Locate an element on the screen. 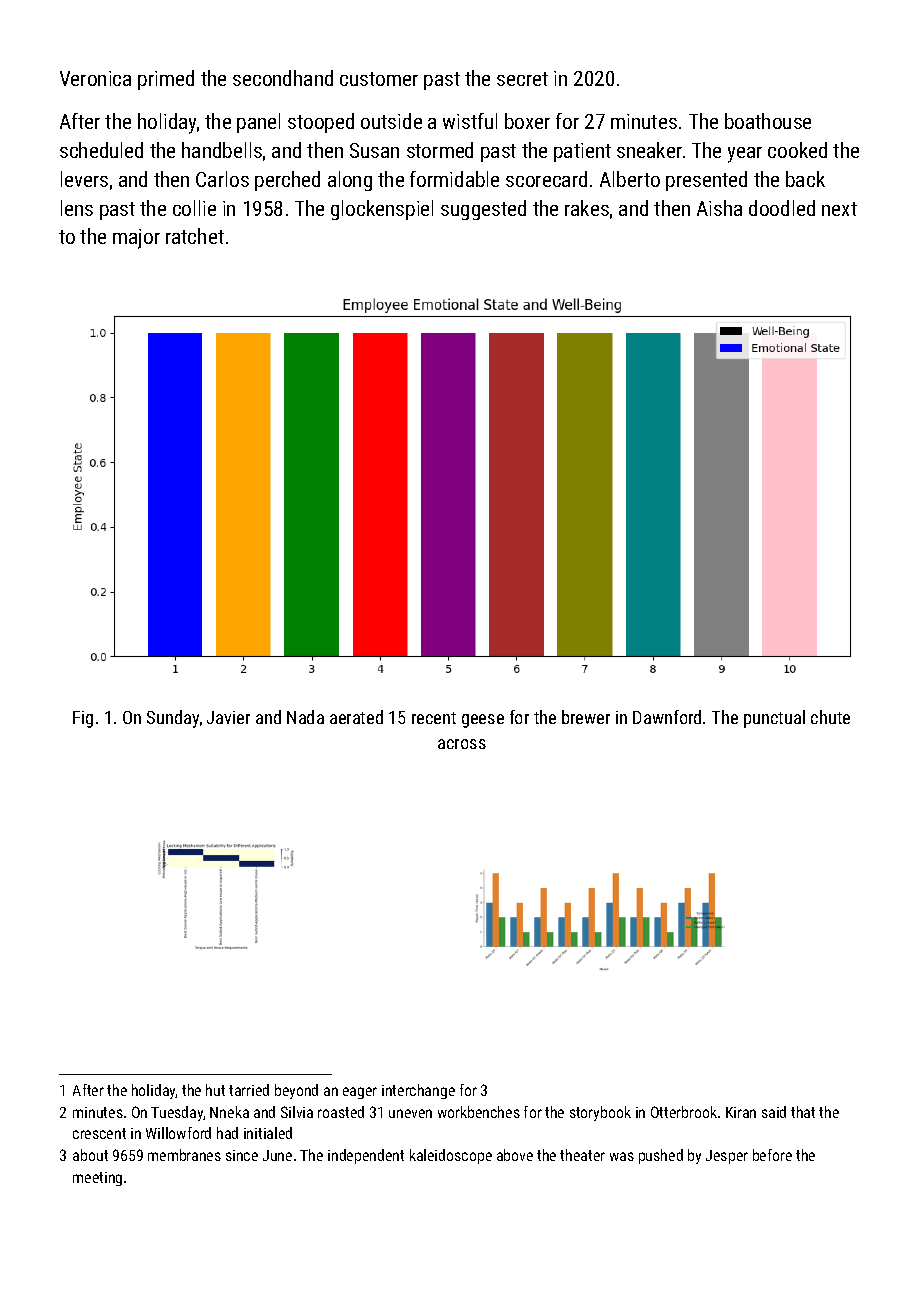 The height and width of the screenshot is (1314, 924). ratchet is located at coordinates (195, 236).
